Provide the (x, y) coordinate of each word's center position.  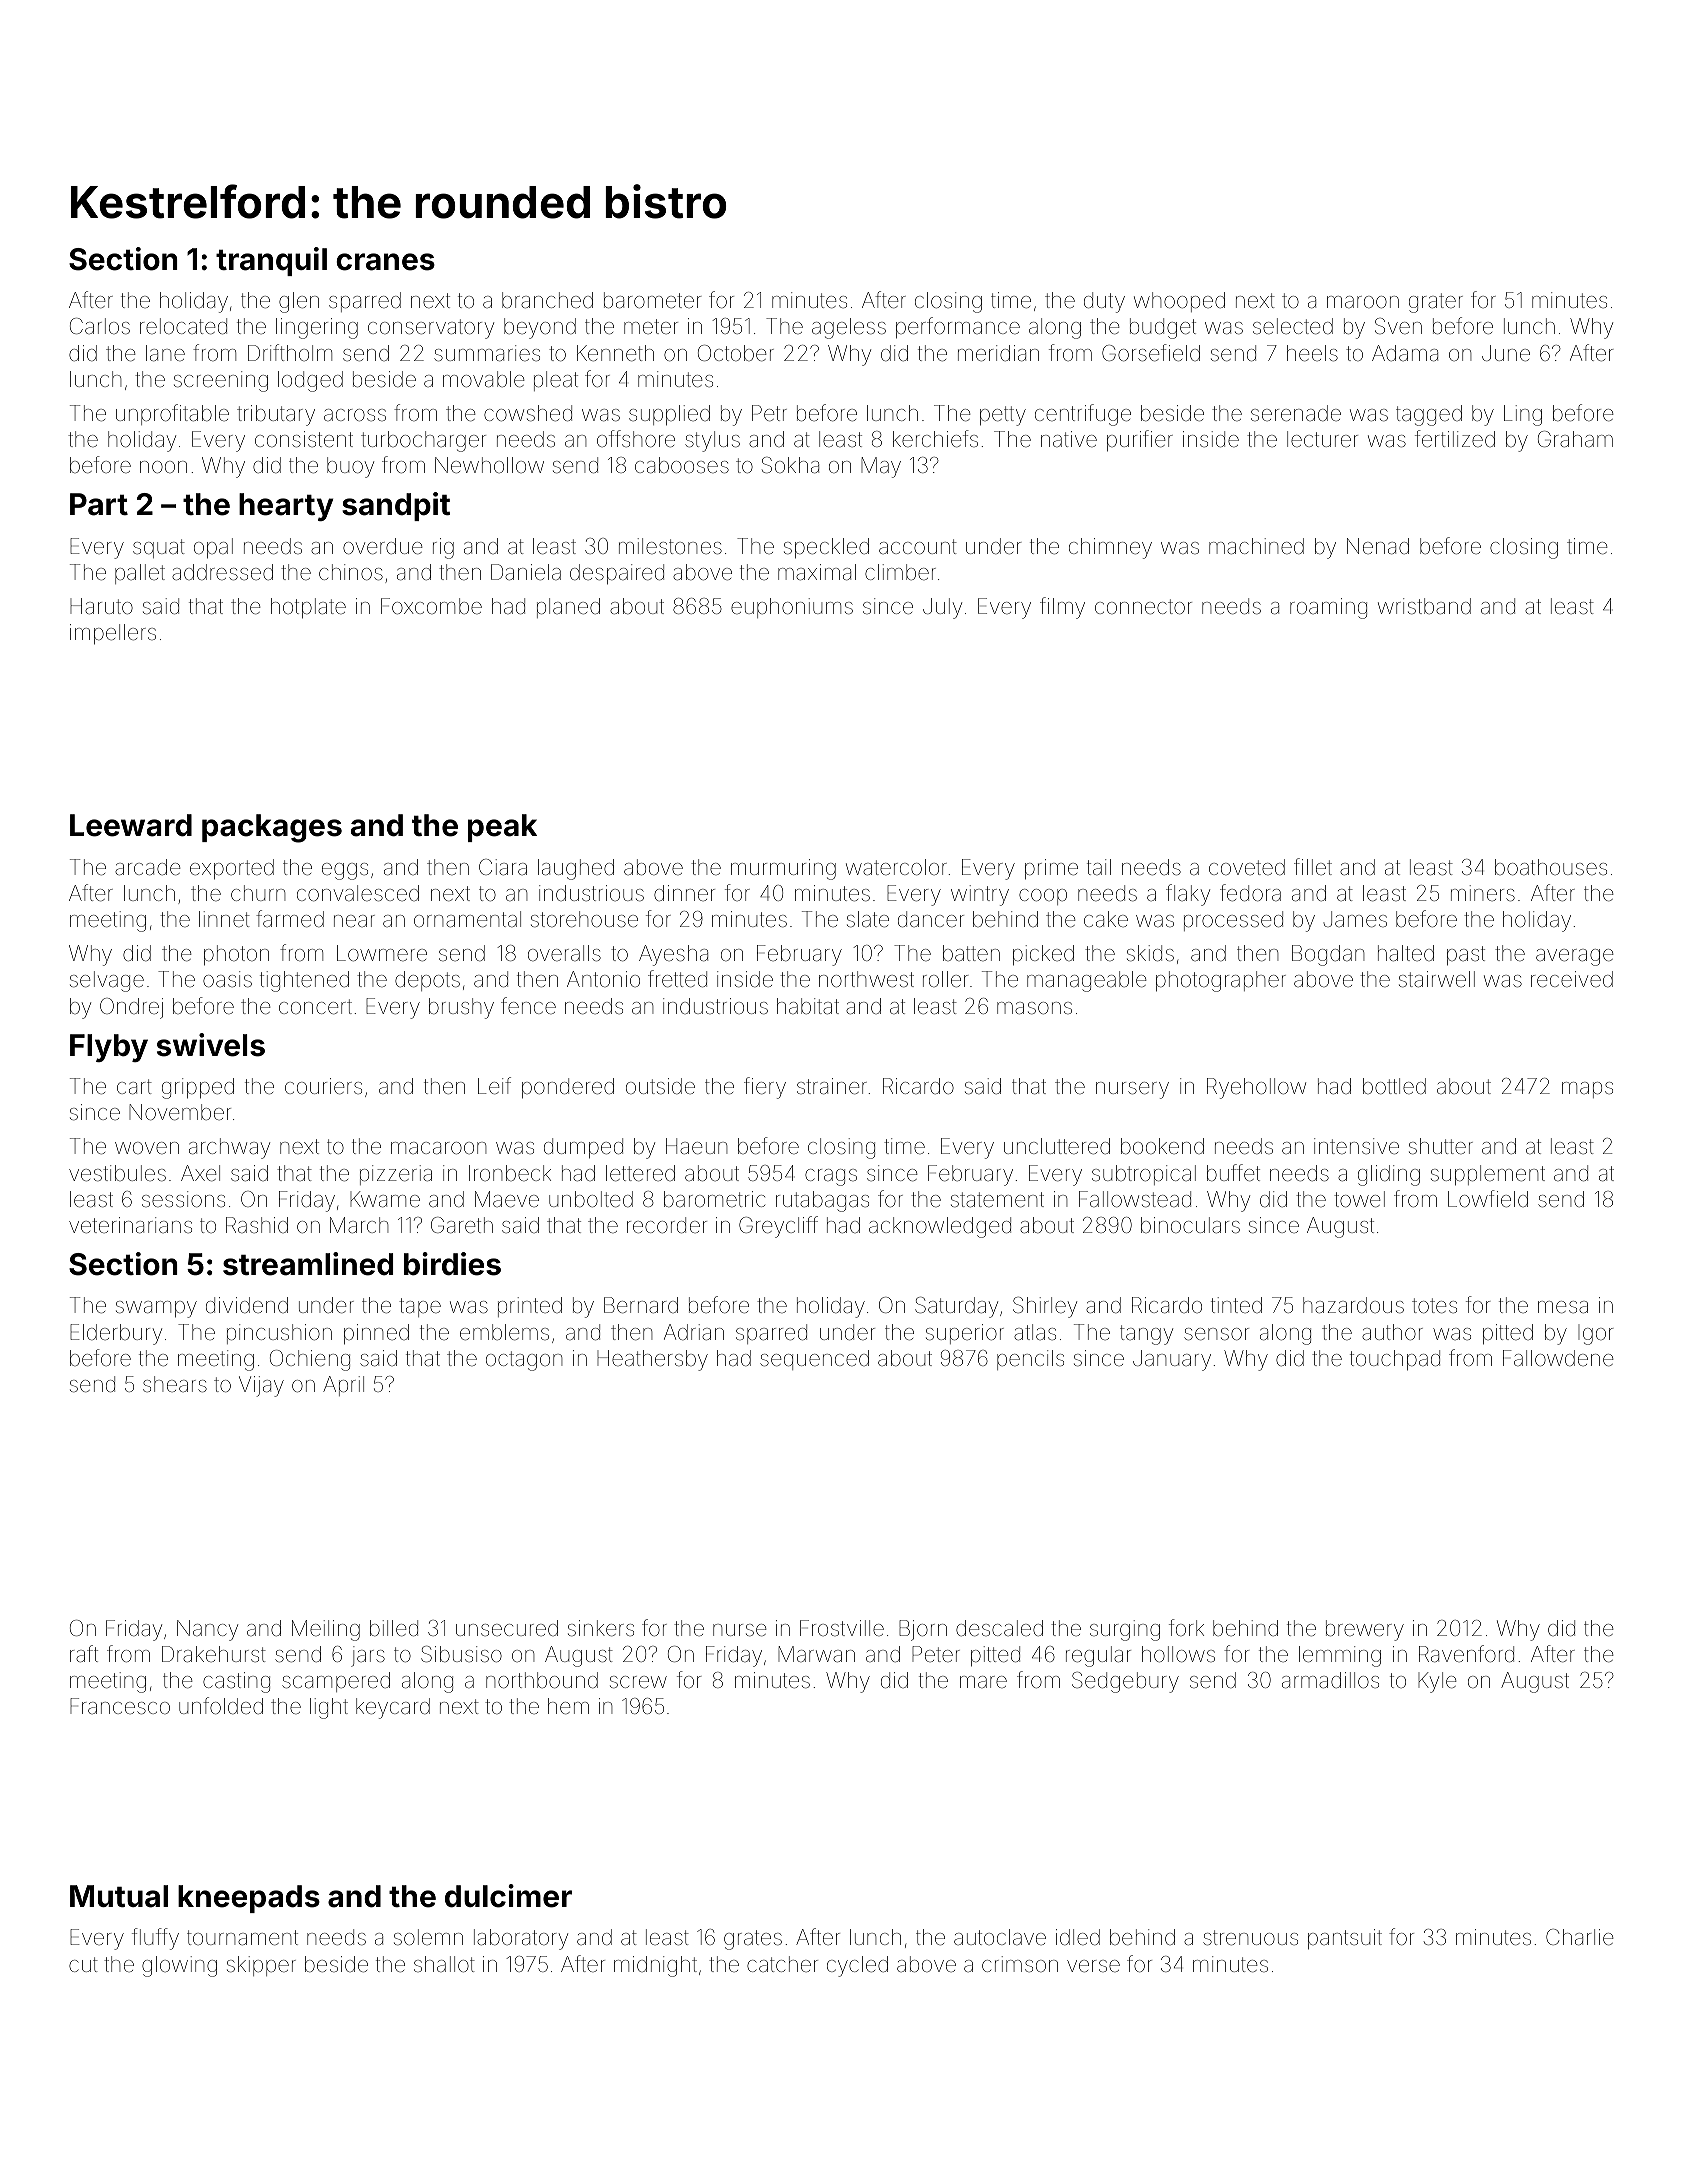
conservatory (431, 329)
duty (1104, 302)
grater (1436, 303)
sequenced (814, 1360)
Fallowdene (1558, 1358)
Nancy (207, 1630)
